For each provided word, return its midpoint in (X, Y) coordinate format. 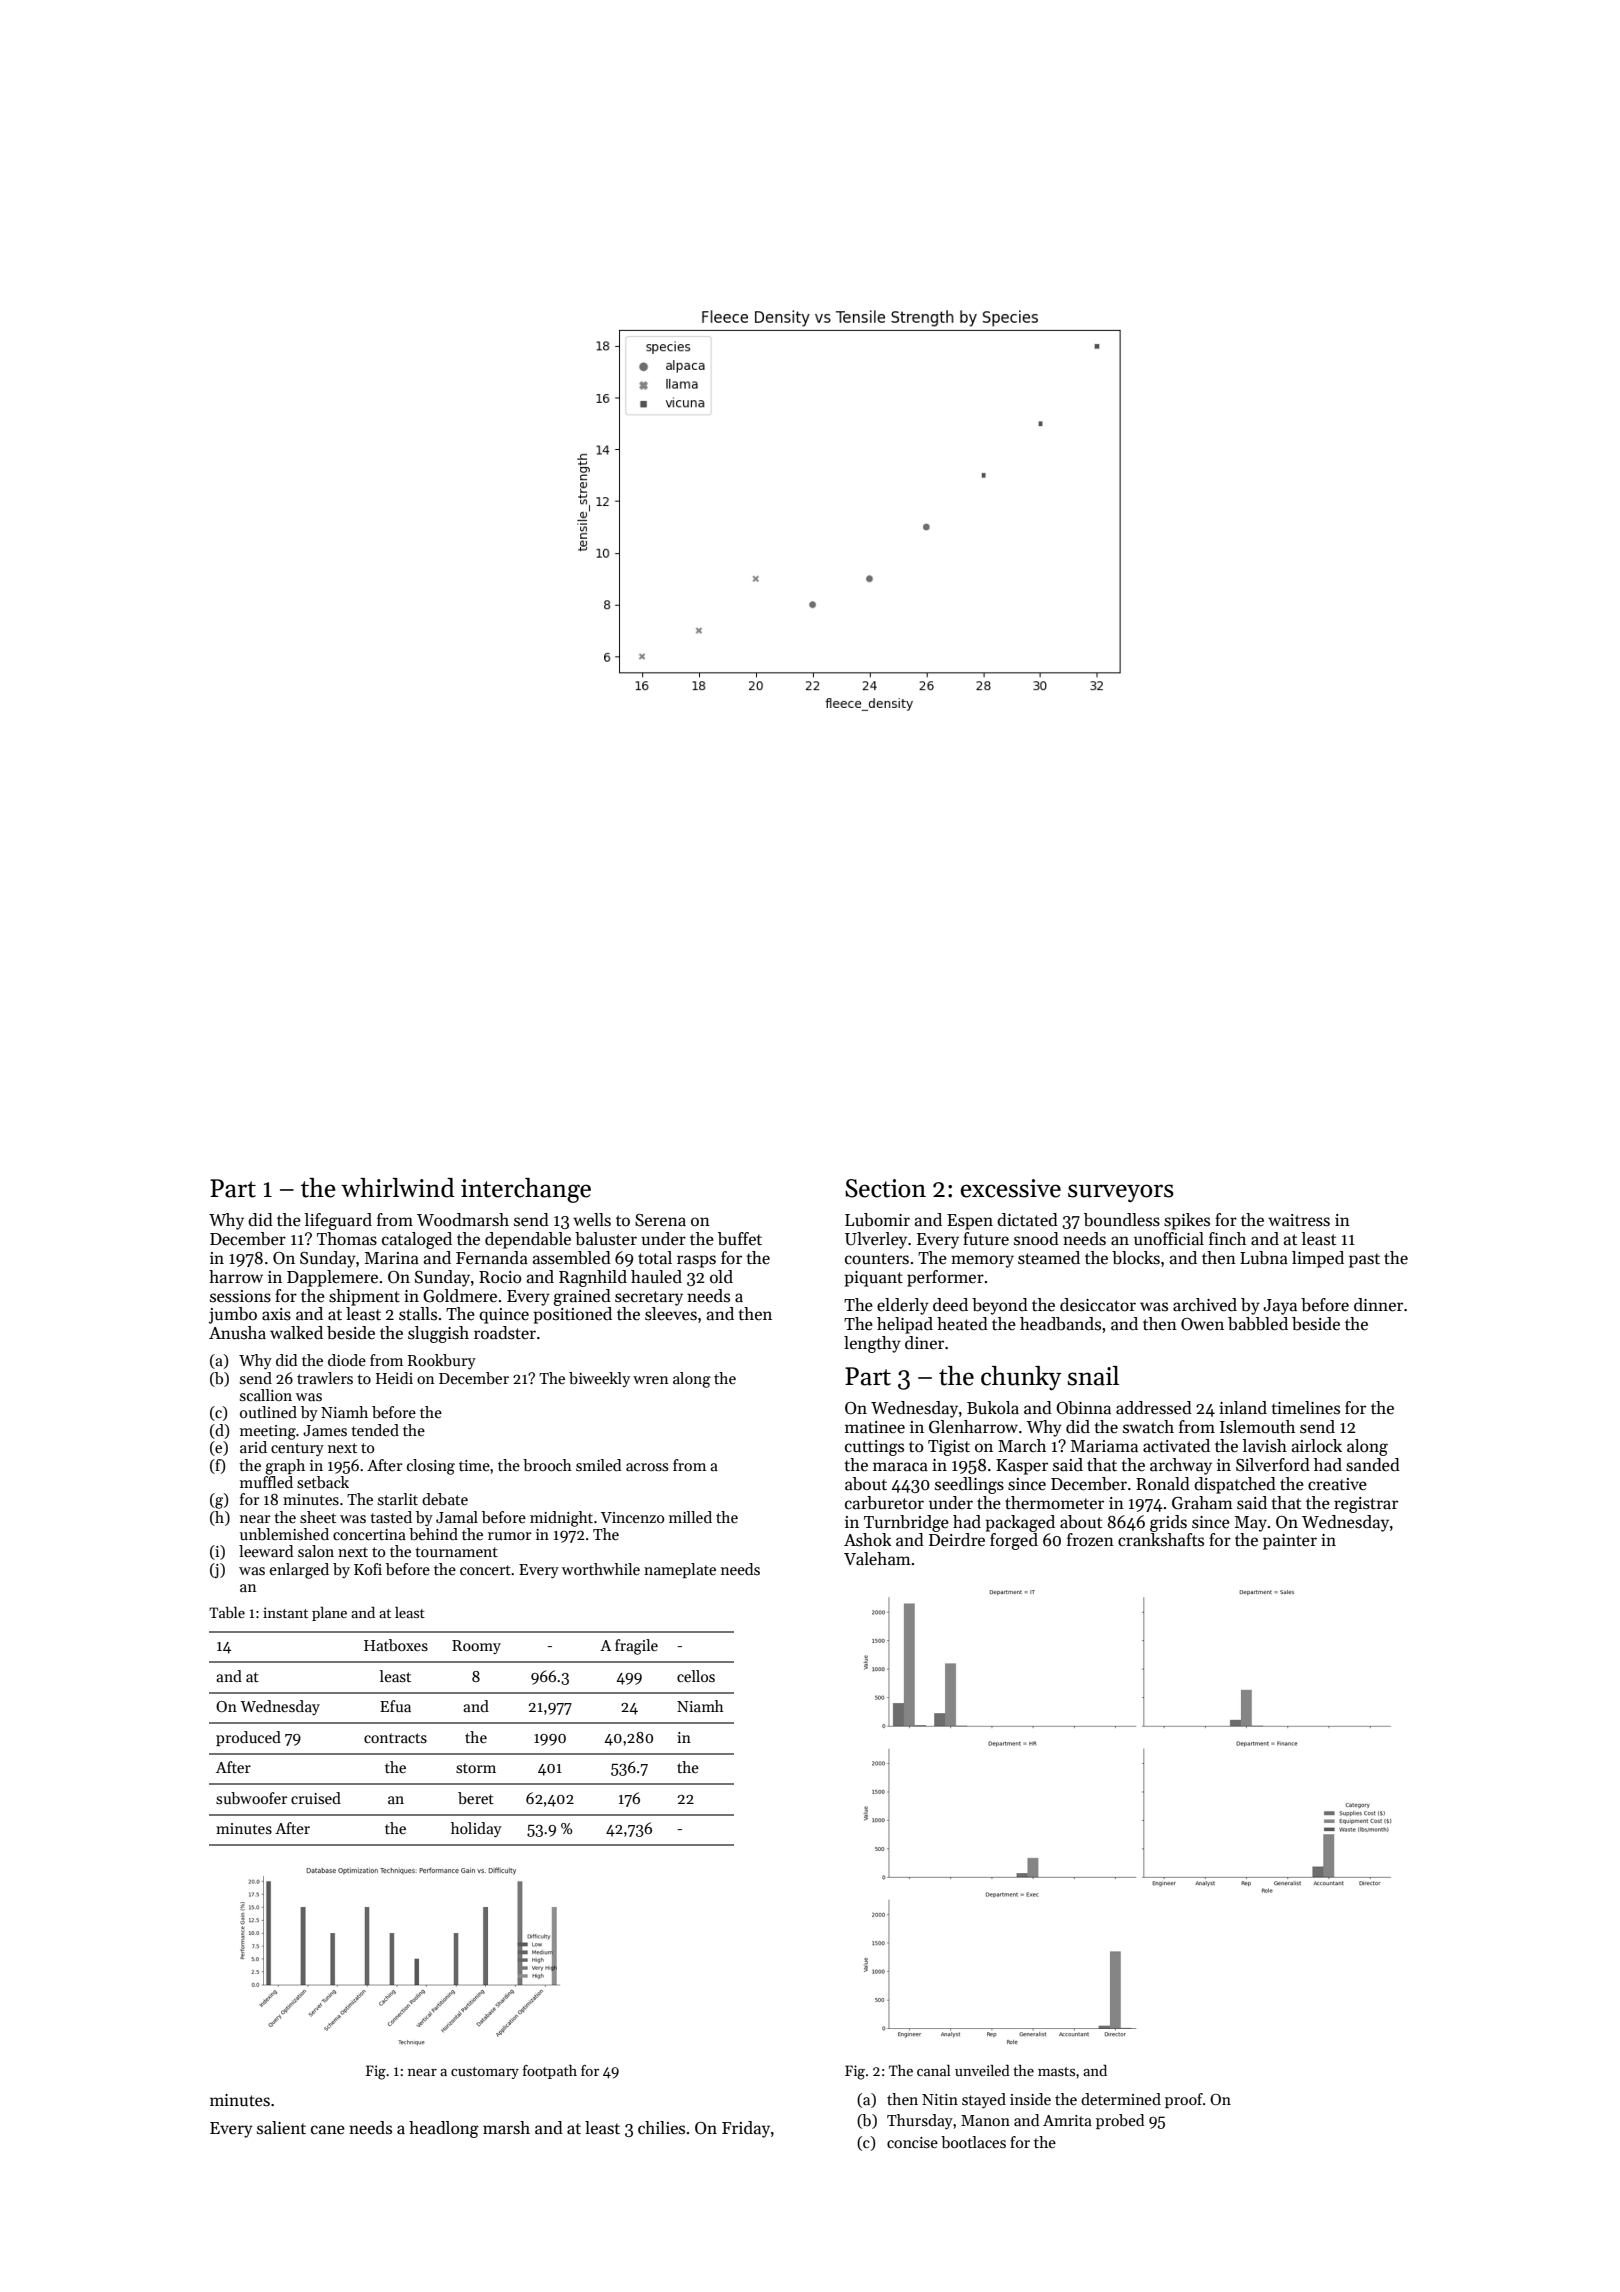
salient (281, 2128)
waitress (1299, 1220)
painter (1290, 1542)
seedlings (969, 1485)
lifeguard (338, 1221)
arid (253, 1447)
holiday (476, 1829)
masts (1056, 2071)
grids (1168, 1523)
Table (227, 1612)
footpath (550, 2072)
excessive (1011, 1188)
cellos (696, 1676)
